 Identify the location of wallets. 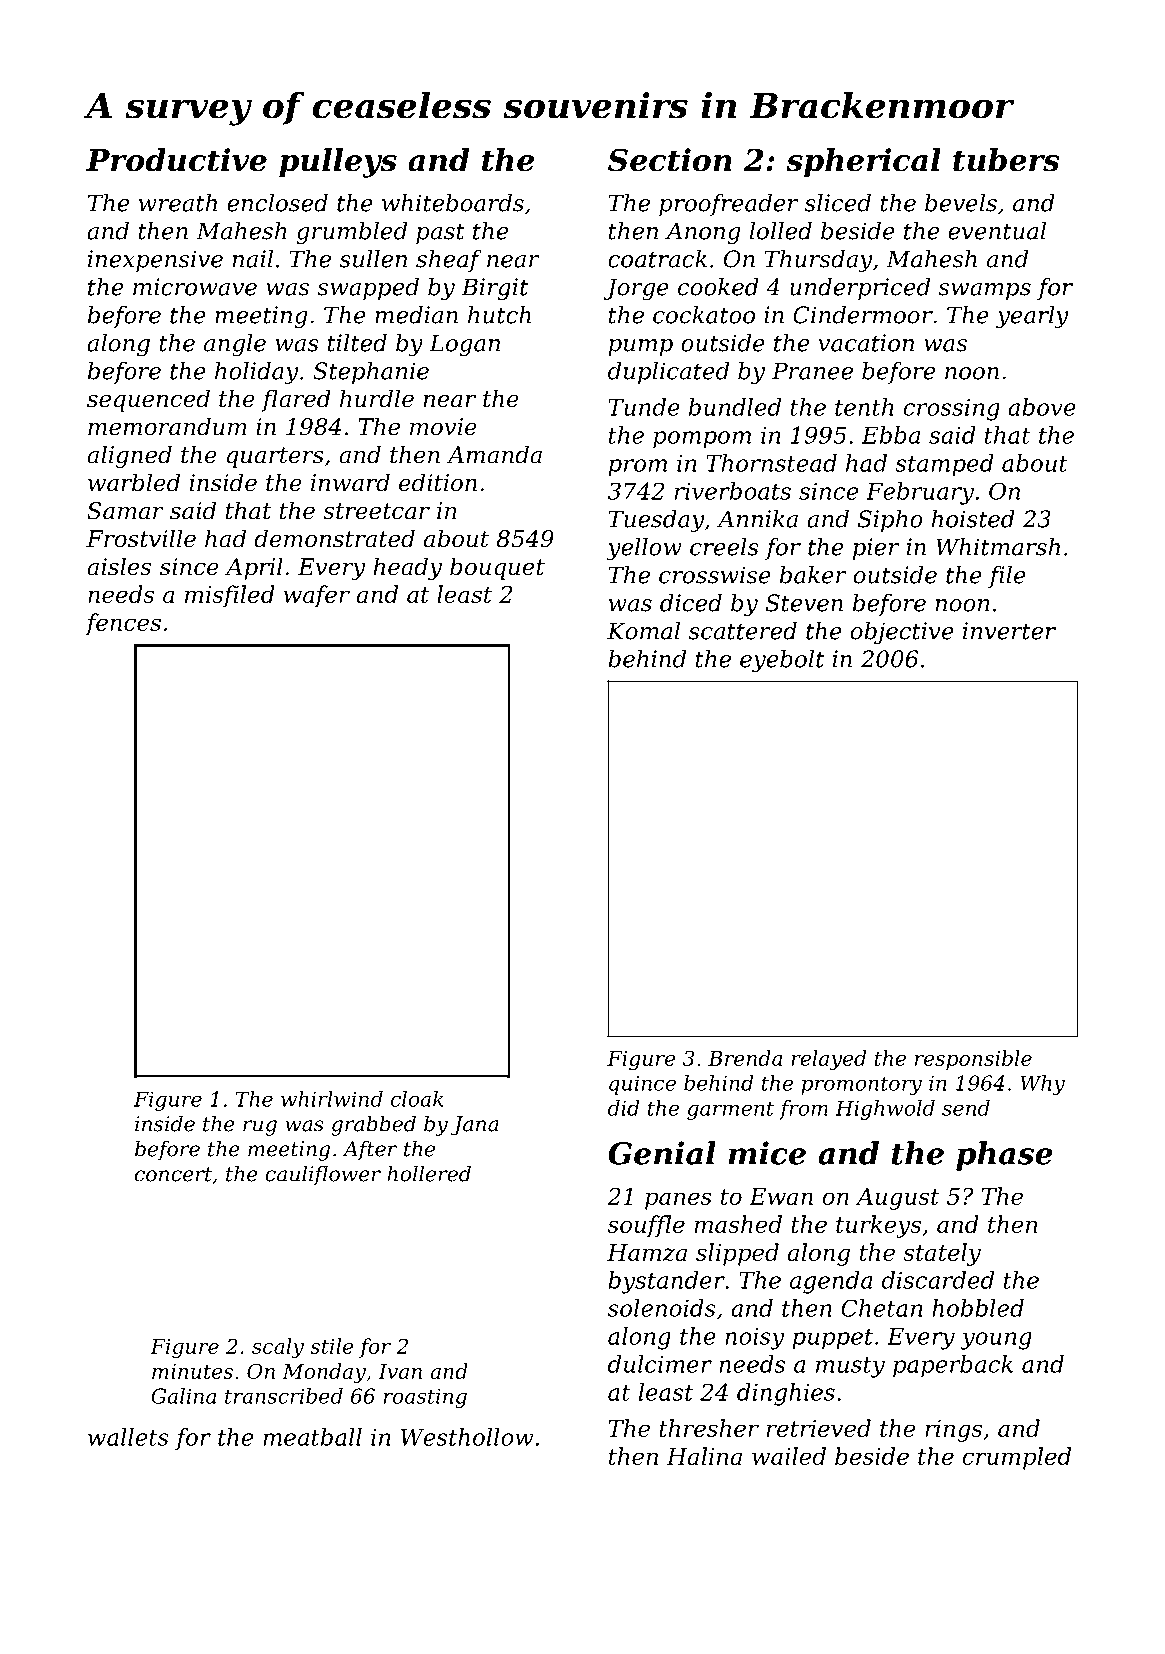
(128, 1437).
